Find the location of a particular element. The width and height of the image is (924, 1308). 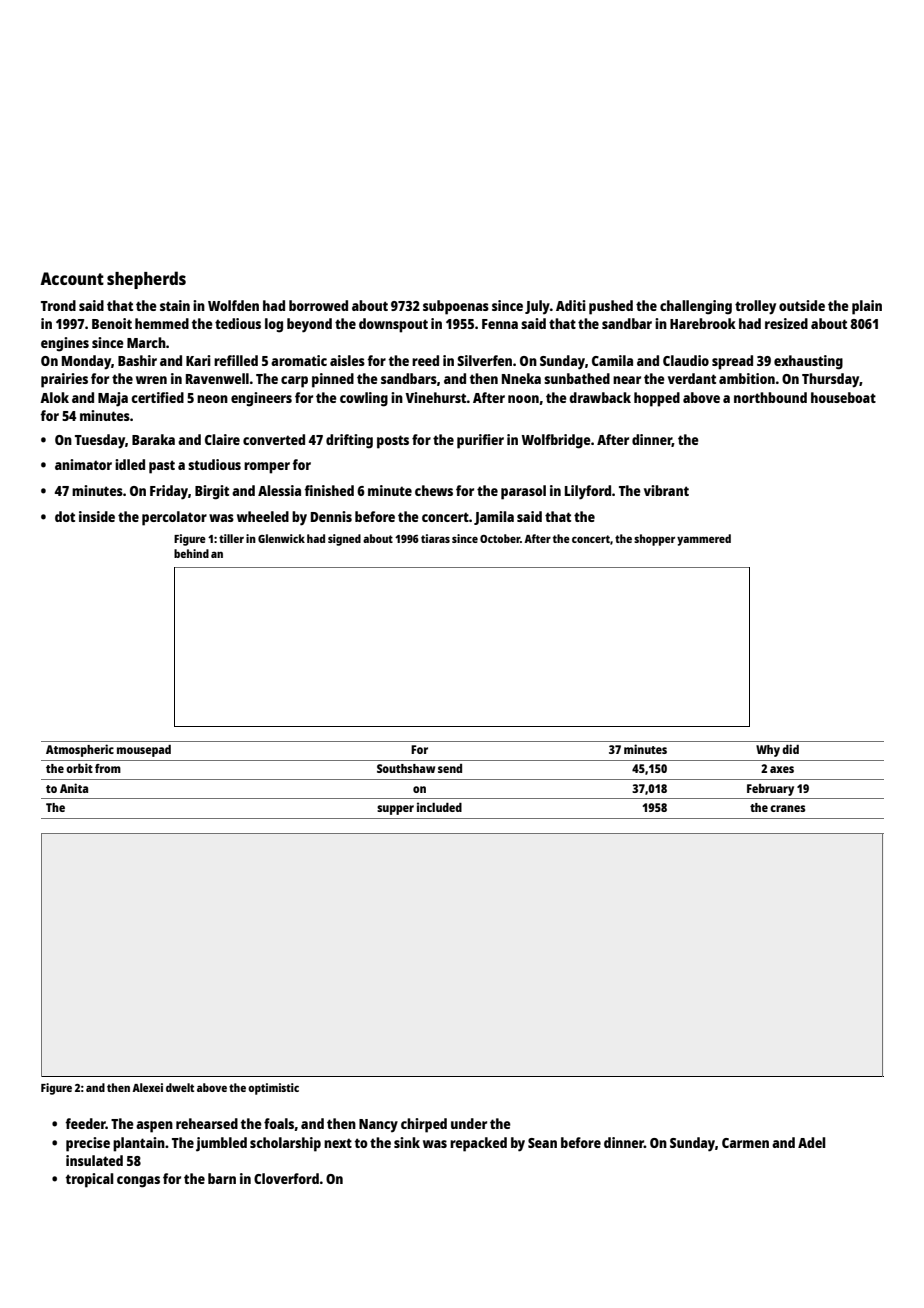

challenging is located at coordinates (696, 307).
